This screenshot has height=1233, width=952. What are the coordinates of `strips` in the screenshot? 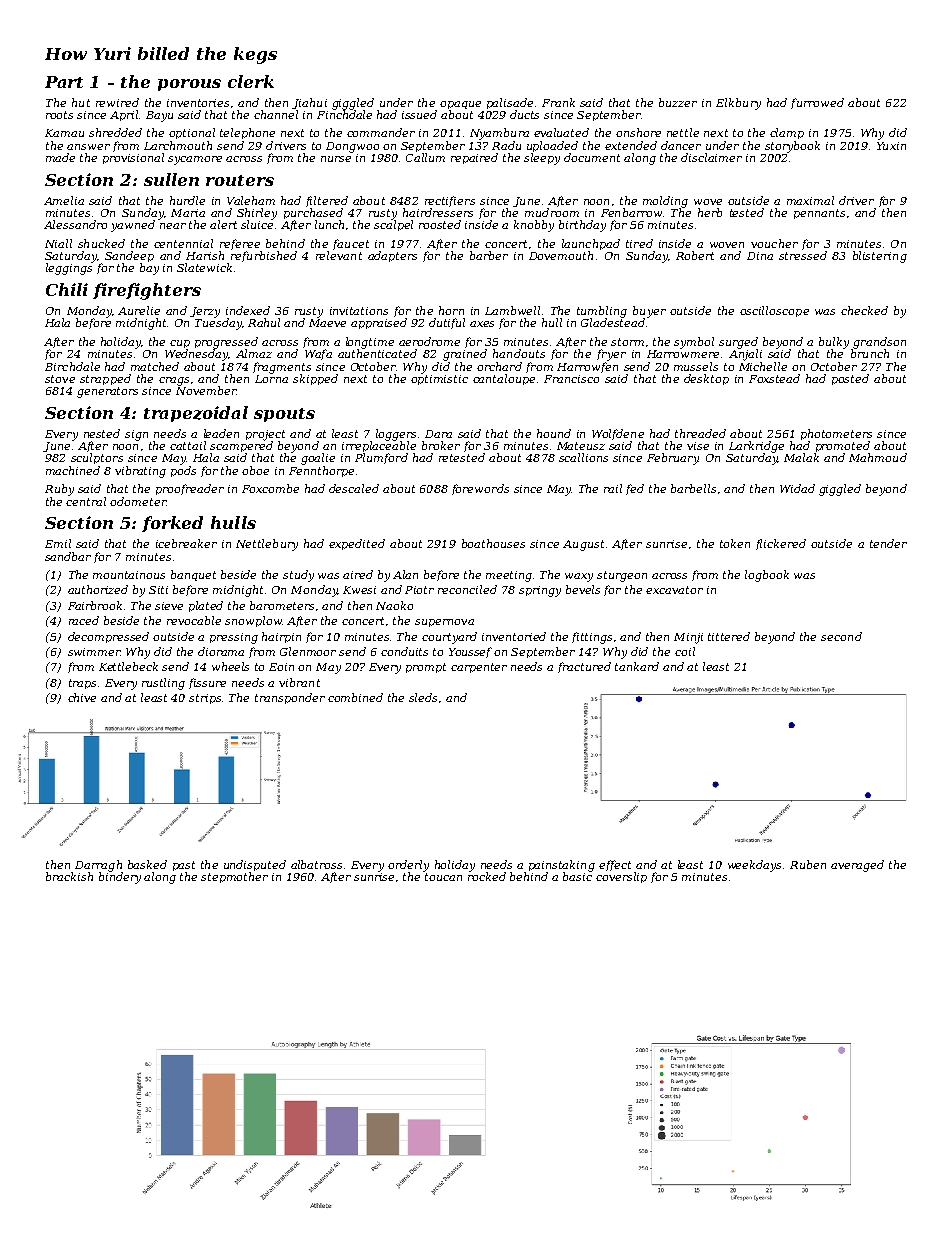 It's located at (206, 699).
